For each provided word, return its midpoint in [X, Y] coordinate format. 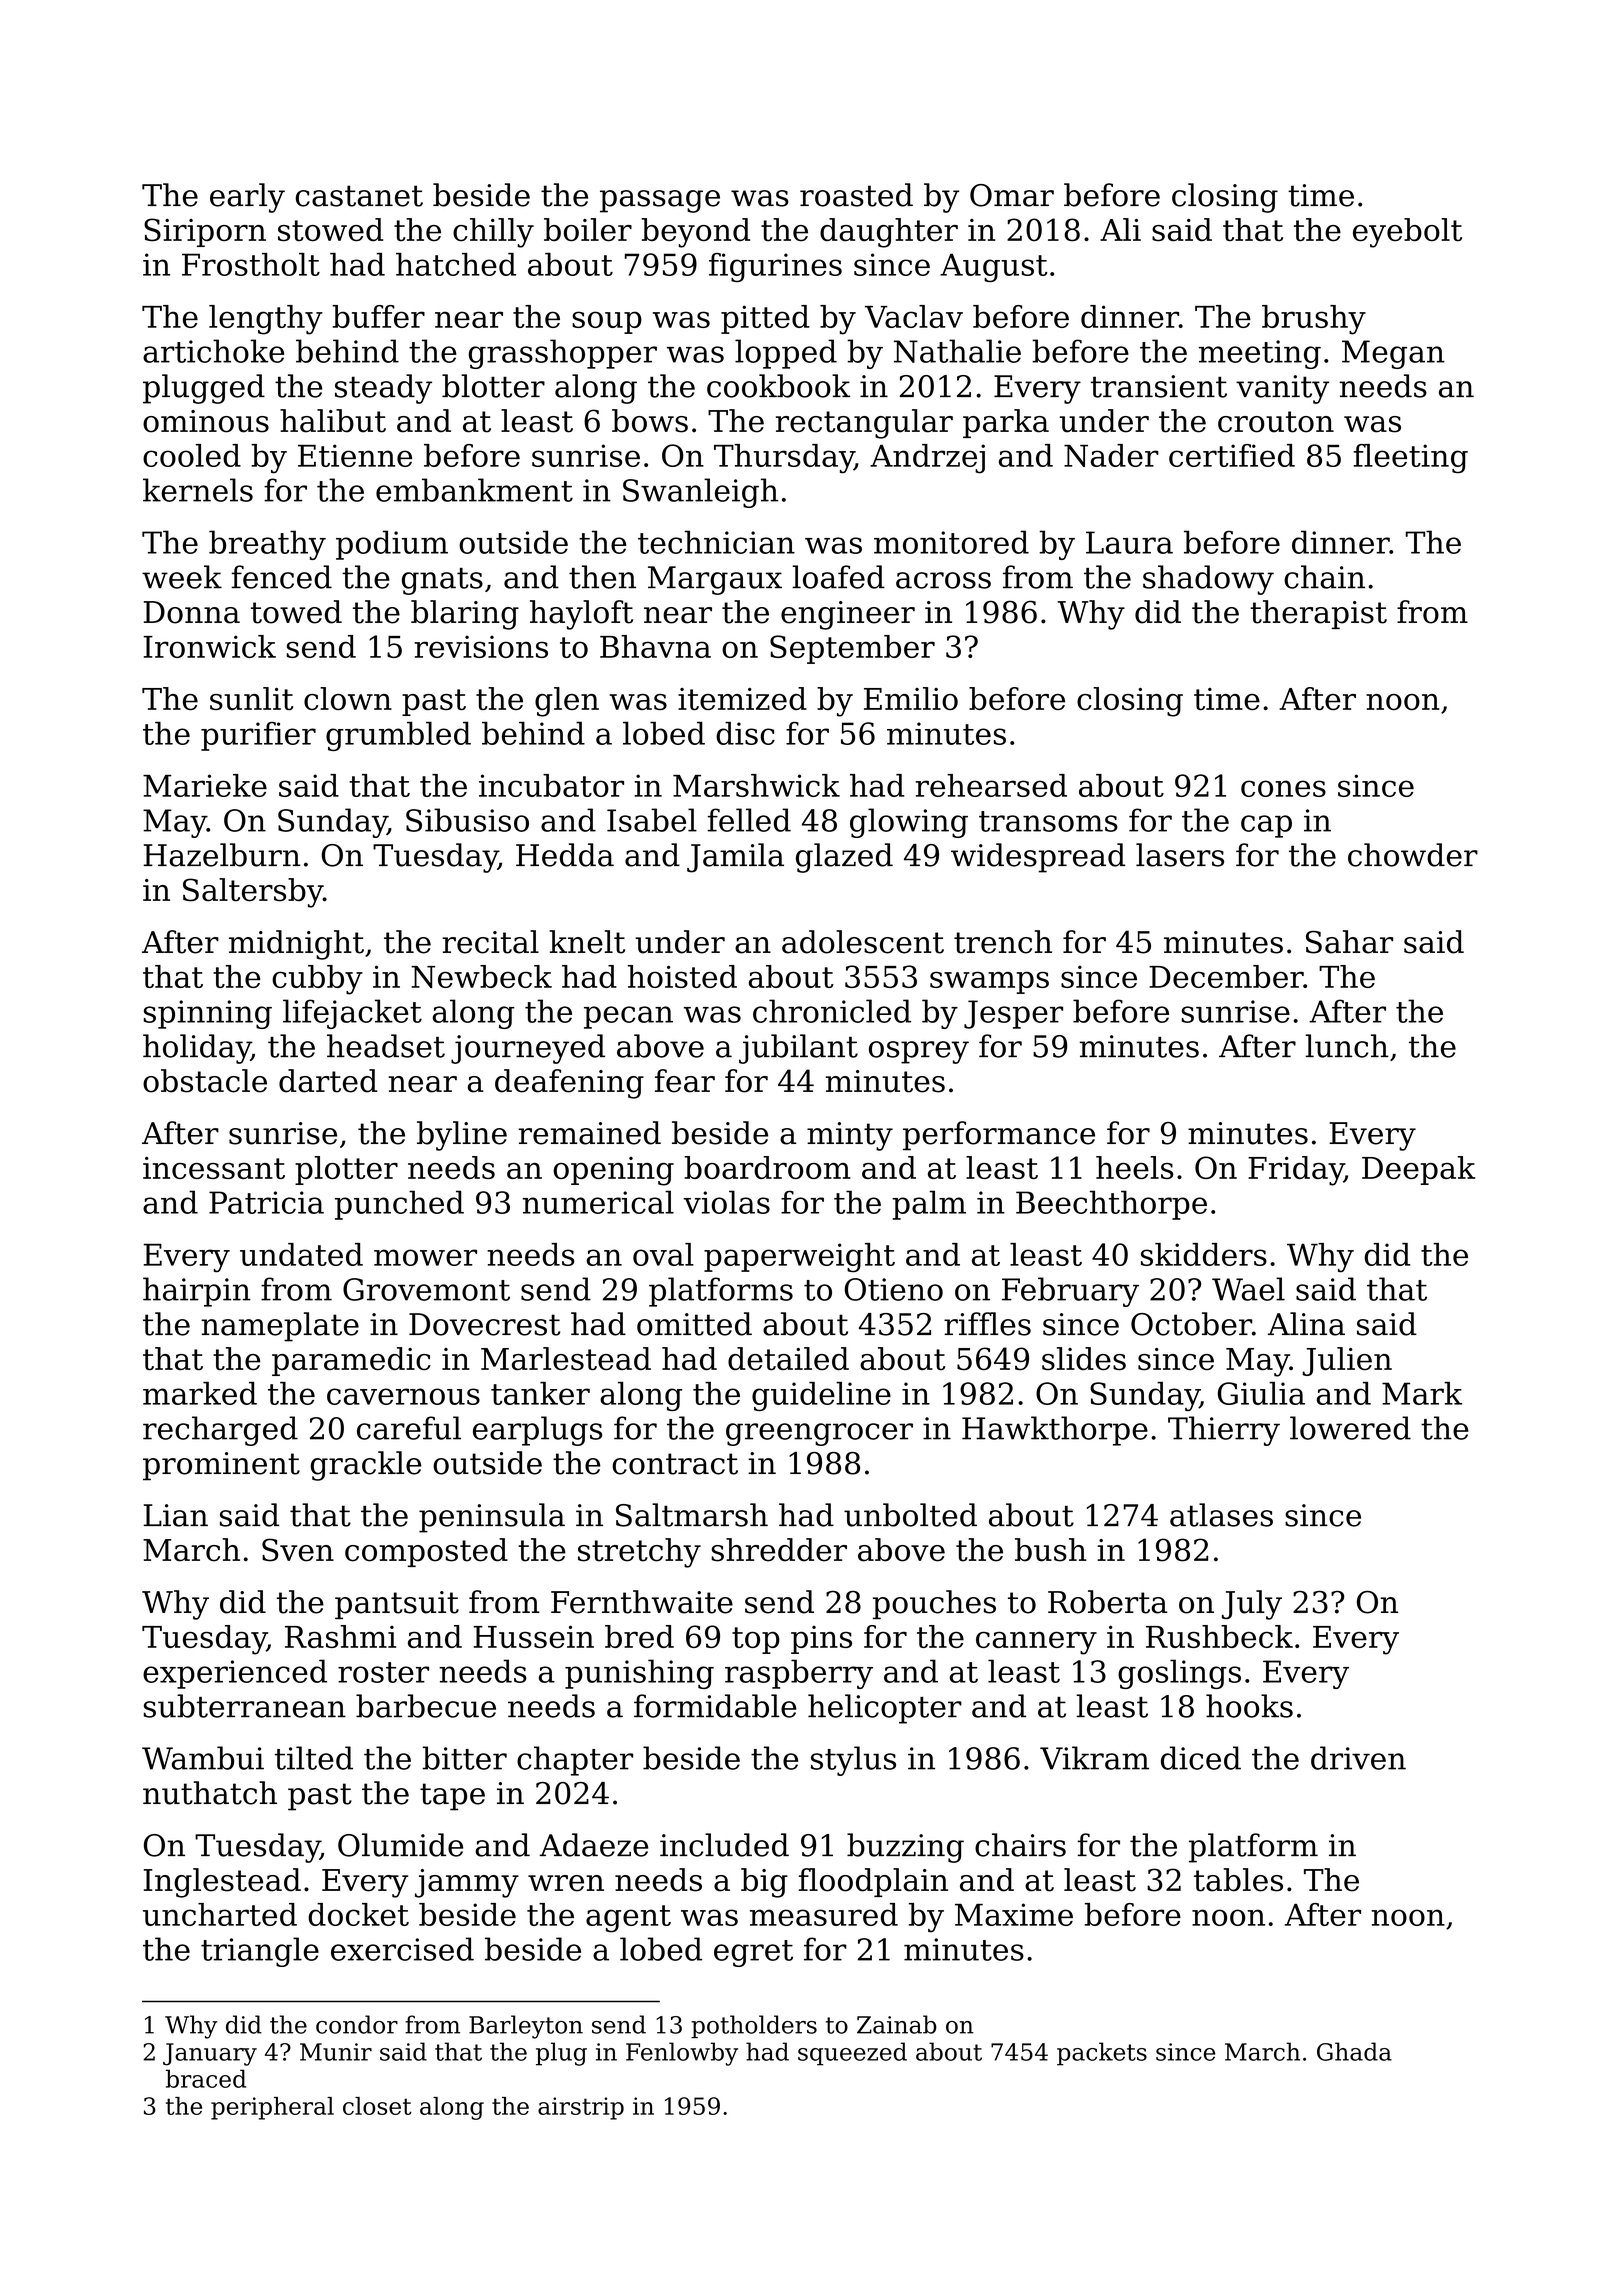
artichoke [213, 351]
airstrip [581, 2108]
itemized [742, 698]
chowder [1413, 855]
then [602, 577]
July [1252, 1605]
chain [1324, 577]
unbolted [910, 1515]
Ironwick [209, 646]
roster [383, 1672]
